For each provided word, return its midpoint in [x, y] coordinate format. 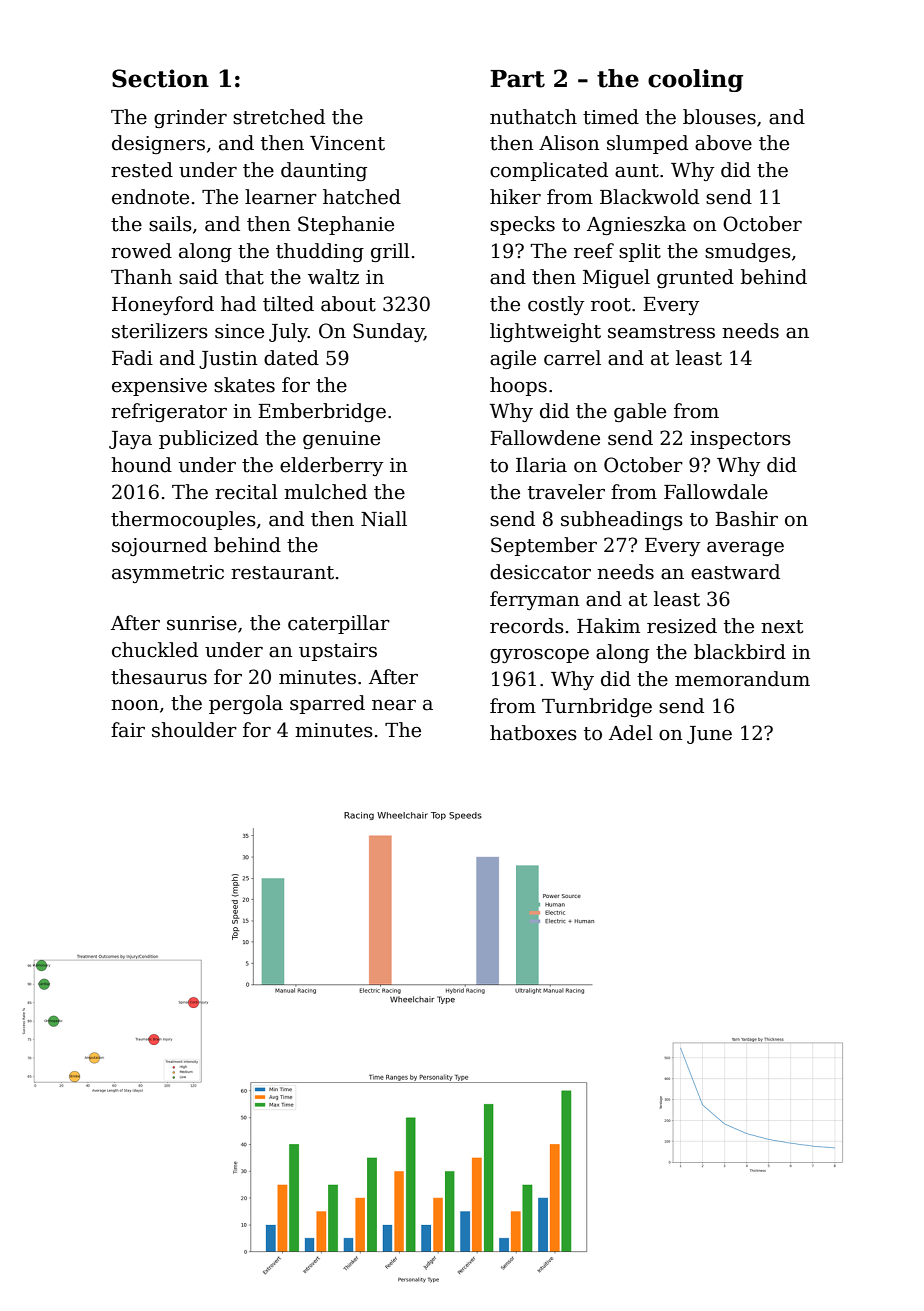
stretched [279, 117]
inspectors [740, 440]
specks [522, 225]
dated [291, 358]
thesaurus [159, 677]
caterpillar [339, 624]
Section [160, 78]
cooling [695, 80]
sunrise [202, 623]
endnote [150, 197]
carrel [572, 358]
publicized [208, 439]
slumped [647, 144]
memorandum [742, 679]
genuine [341, 440]
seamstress [661, 332]
